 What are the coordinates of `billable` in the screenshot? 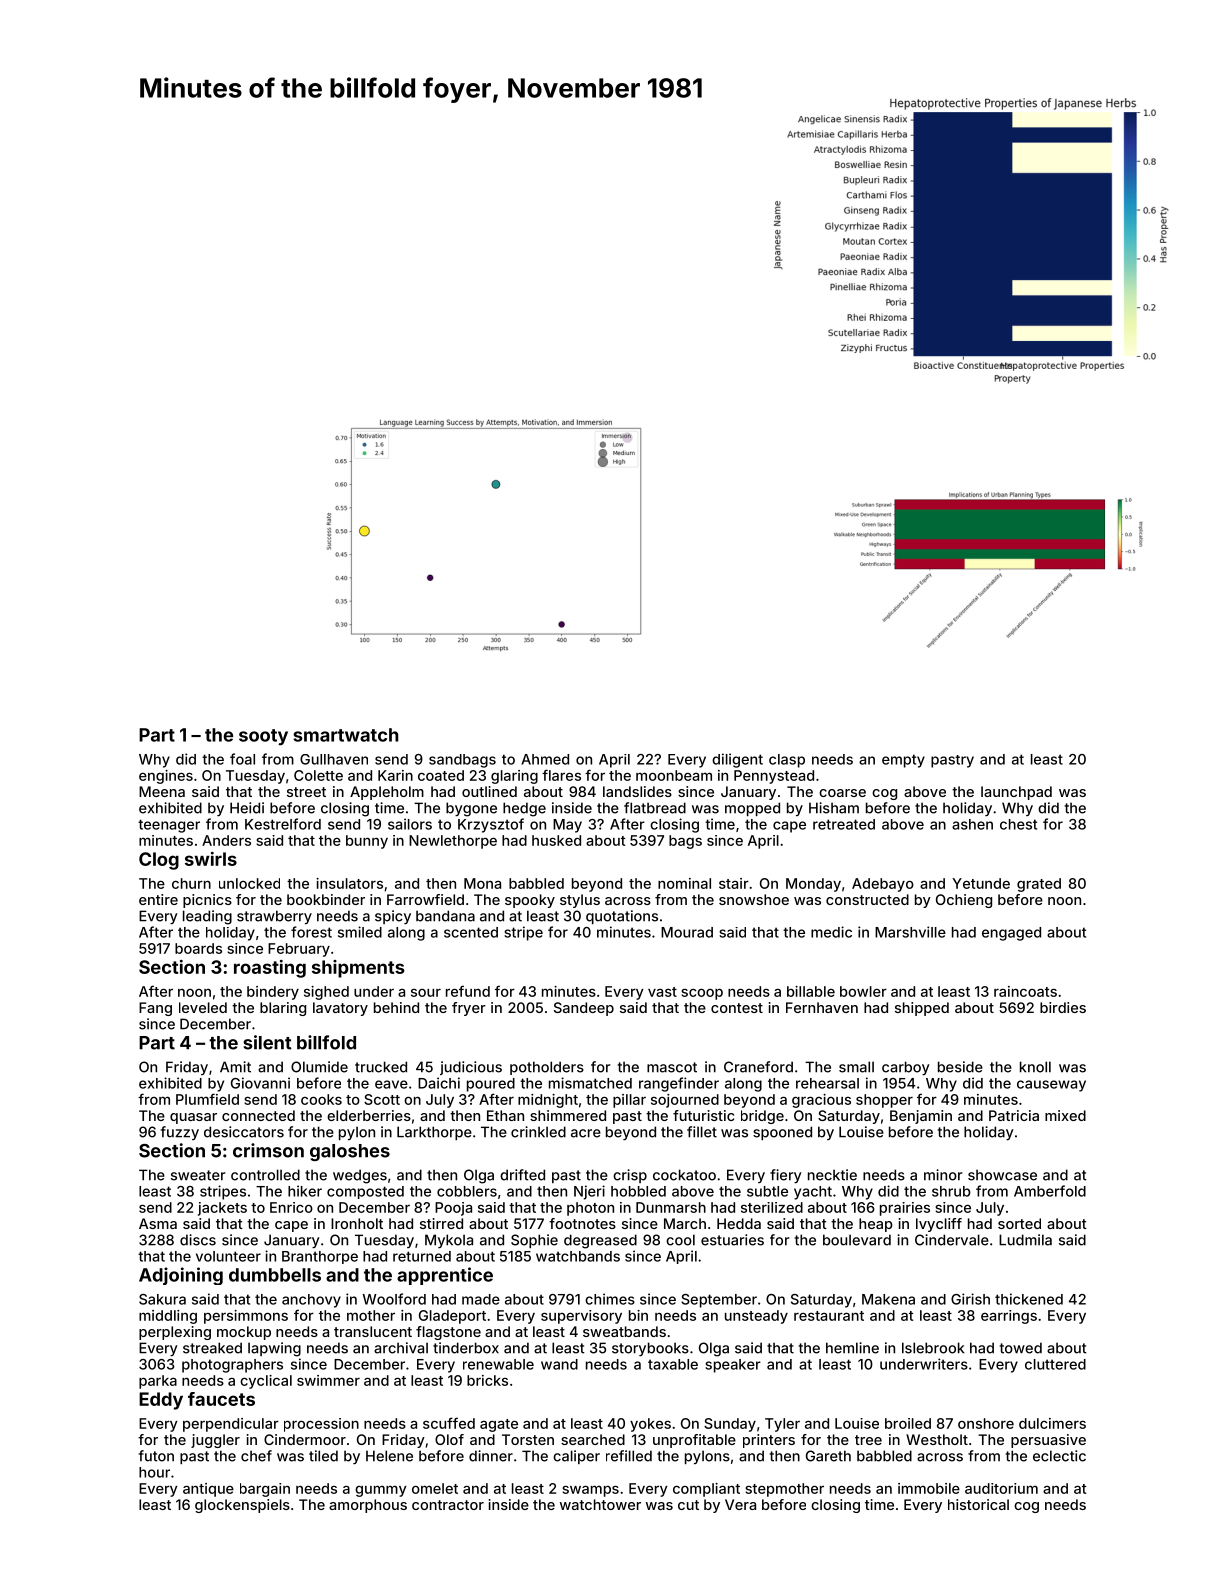 It's located at (811, 991).
